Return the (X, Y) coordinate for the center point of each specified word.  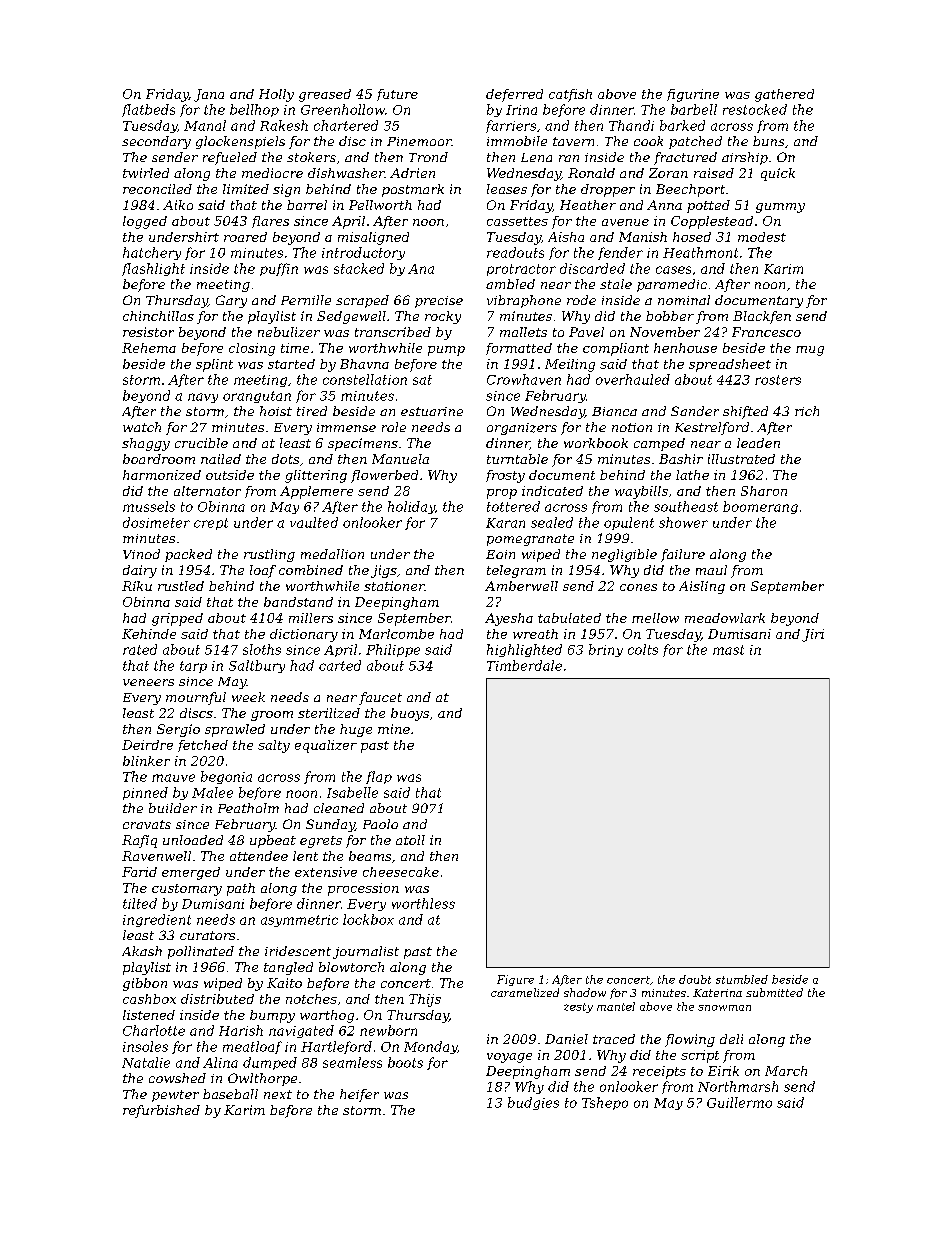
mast (728, 650)
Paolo (380, 824)
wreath (535, 634)
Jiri (813, 635)
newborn (388, 1030)
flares (270, 222)
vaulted (314, 522)
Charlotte (154, 1030)
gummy (780, 208)
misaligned (373, 238)
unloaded (193, 840)
